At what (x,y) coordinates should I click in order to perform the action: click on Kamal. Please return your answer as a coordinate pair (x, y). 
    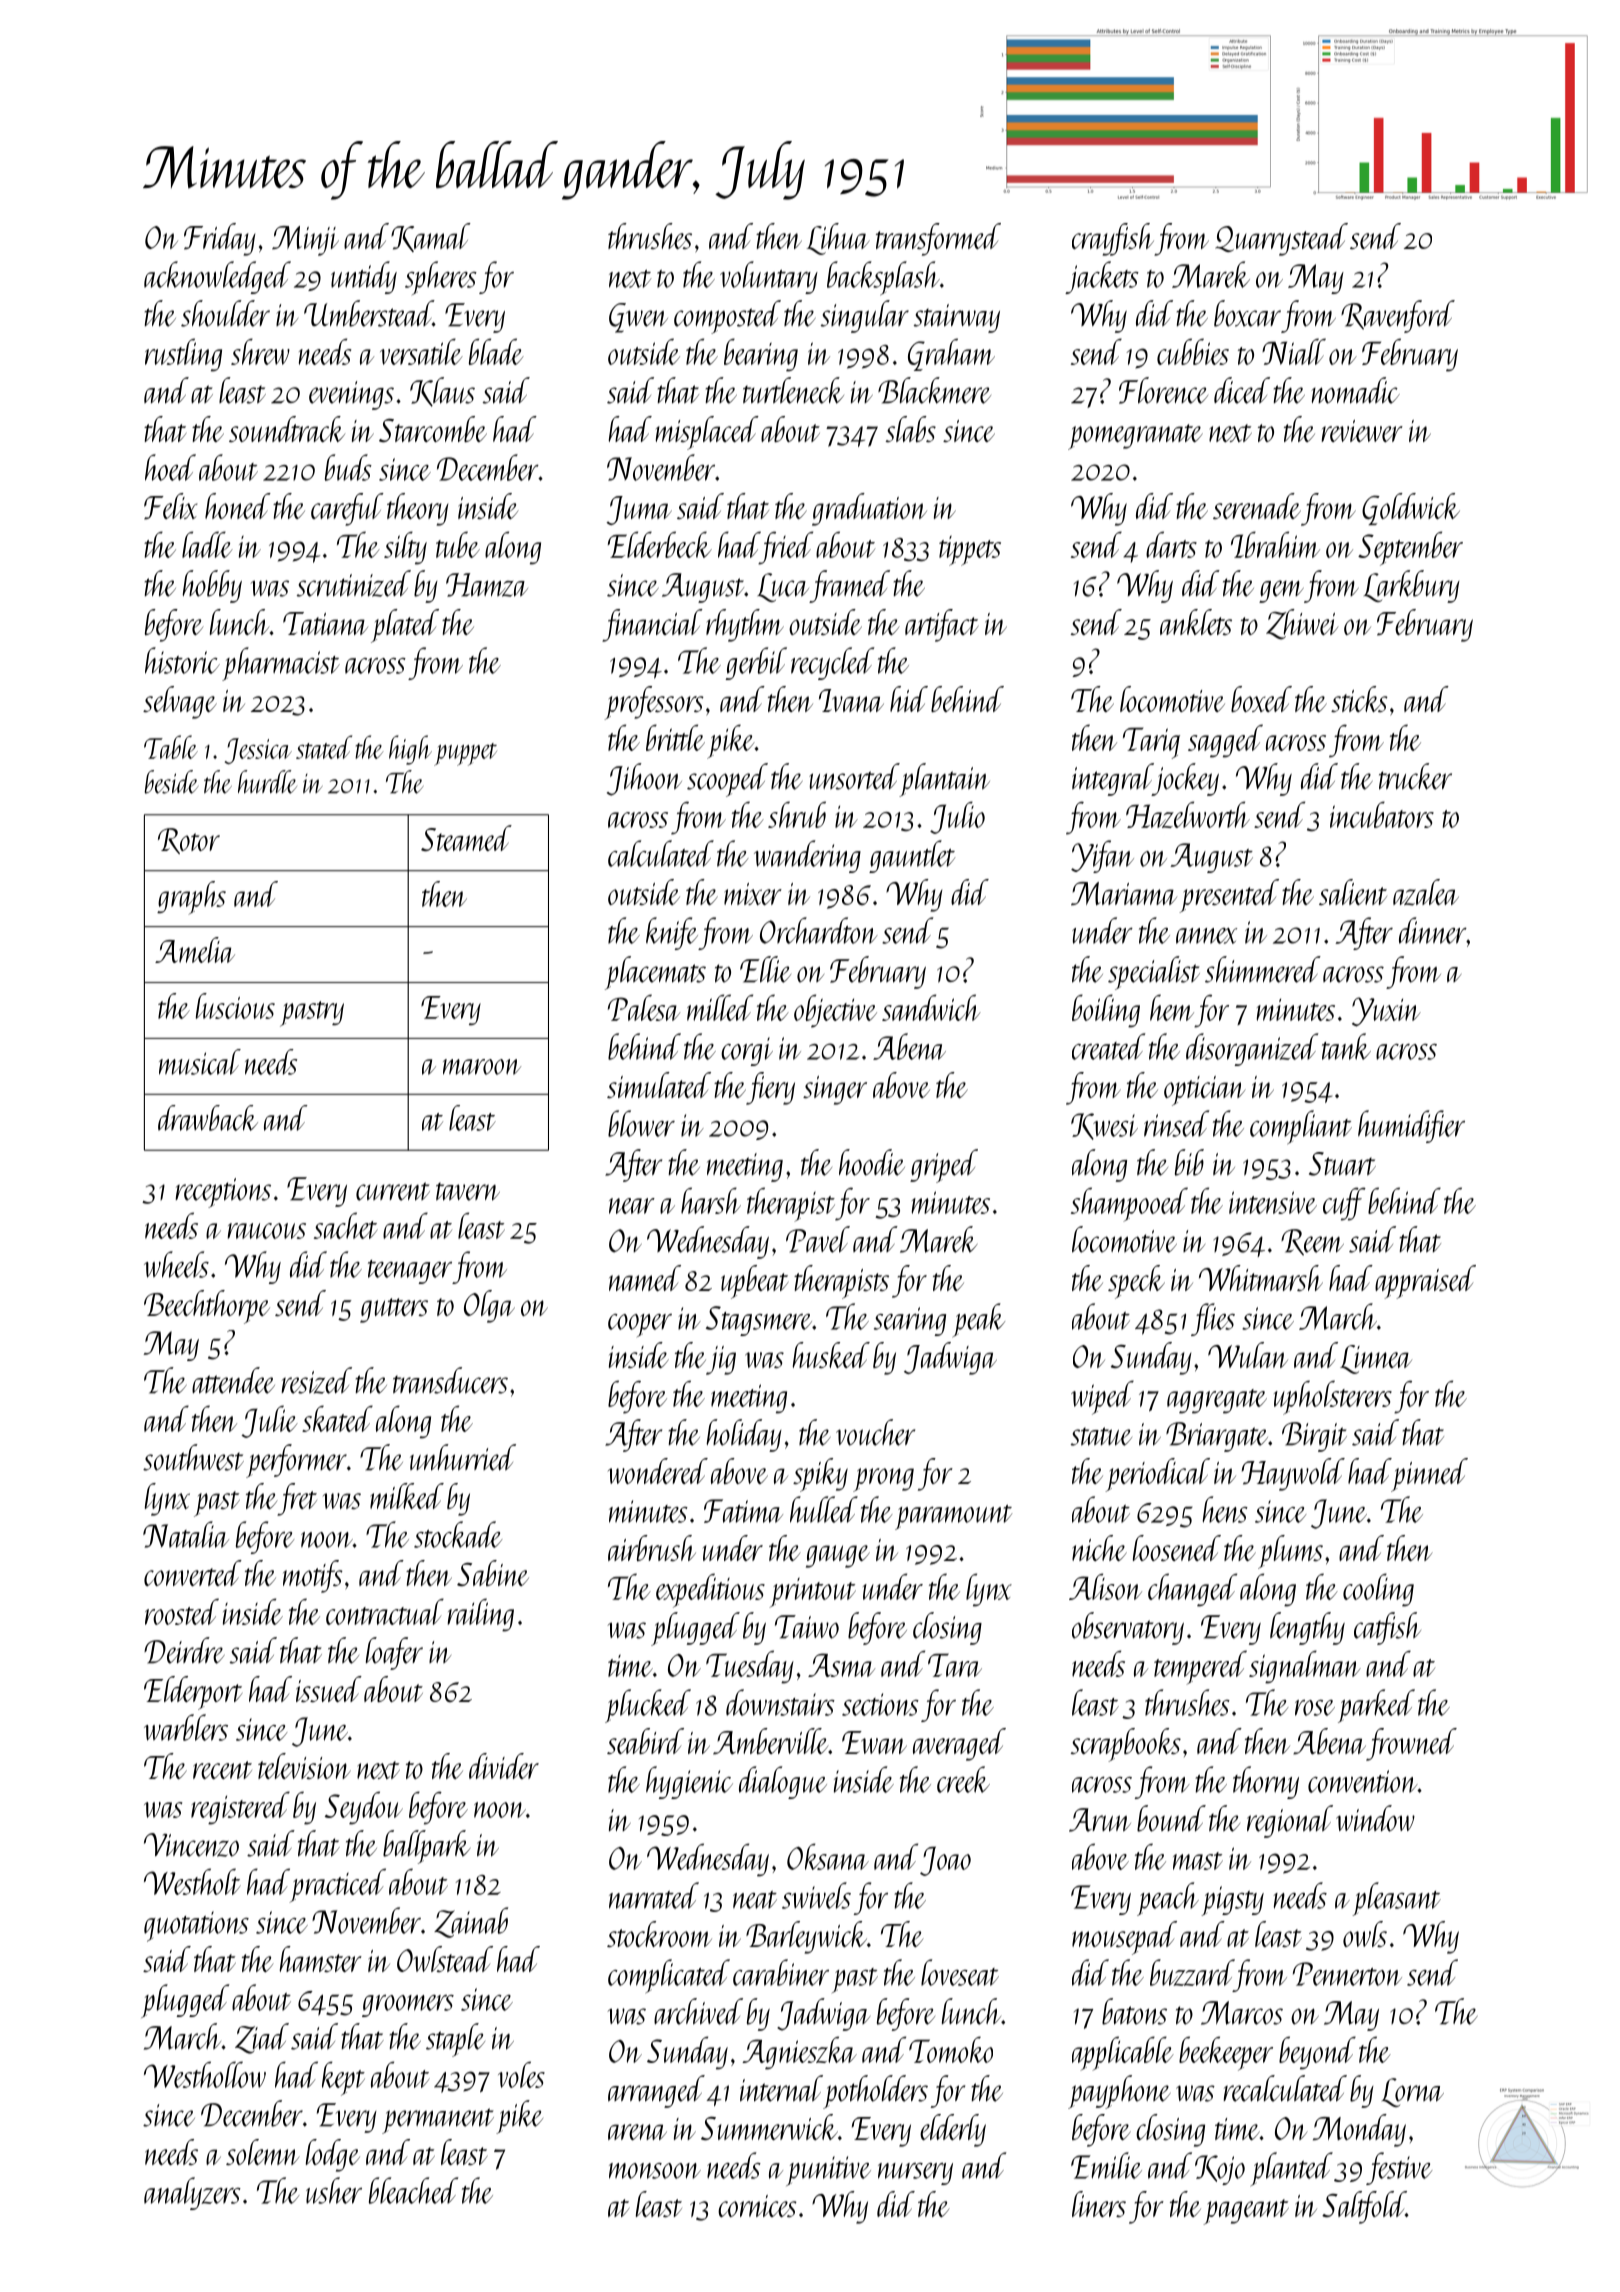
    Looking at the image, I should click on (431, 237).
